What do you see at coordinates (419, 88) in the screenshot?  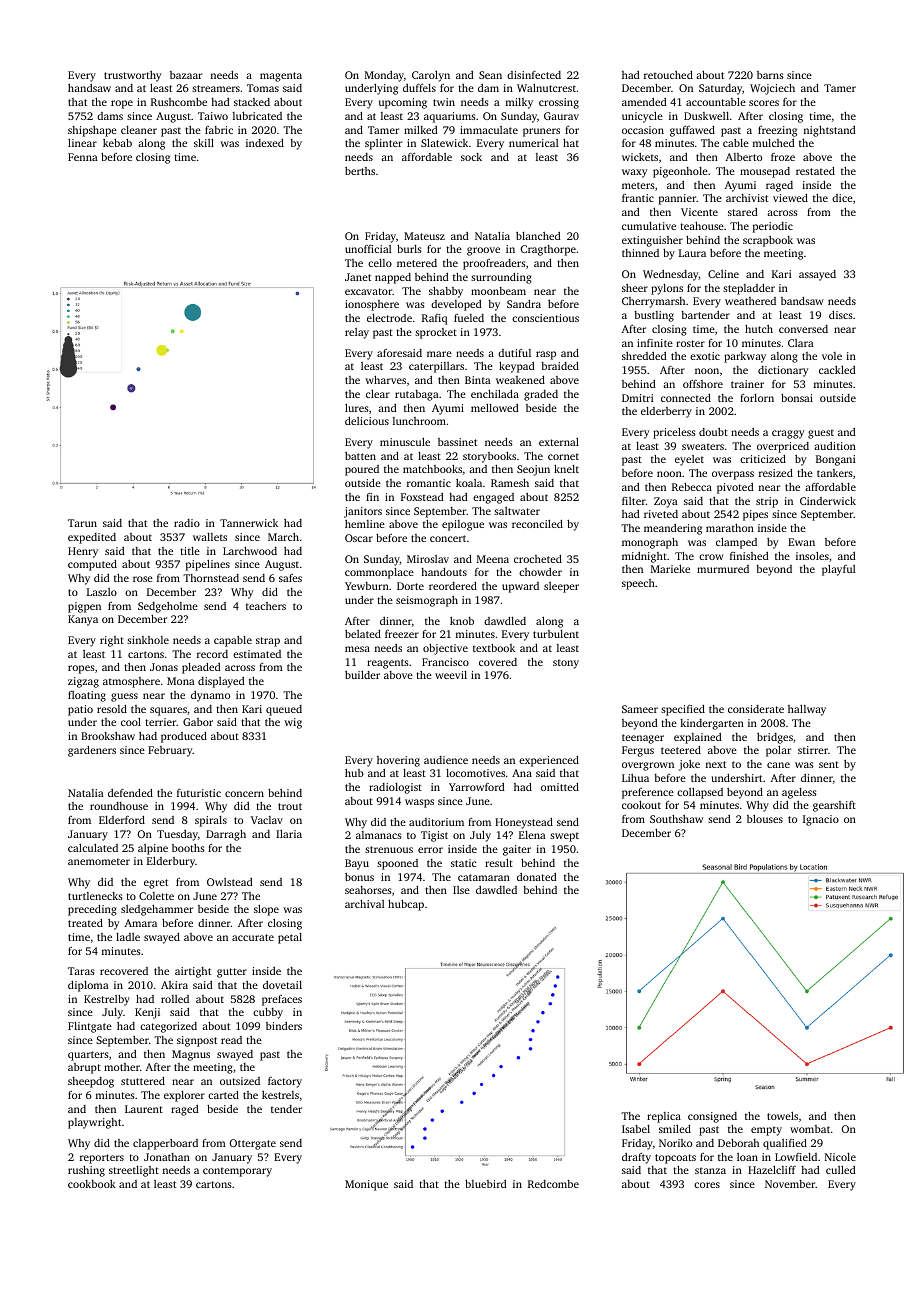 I see `duffels` at bounding box center [419, 88].
